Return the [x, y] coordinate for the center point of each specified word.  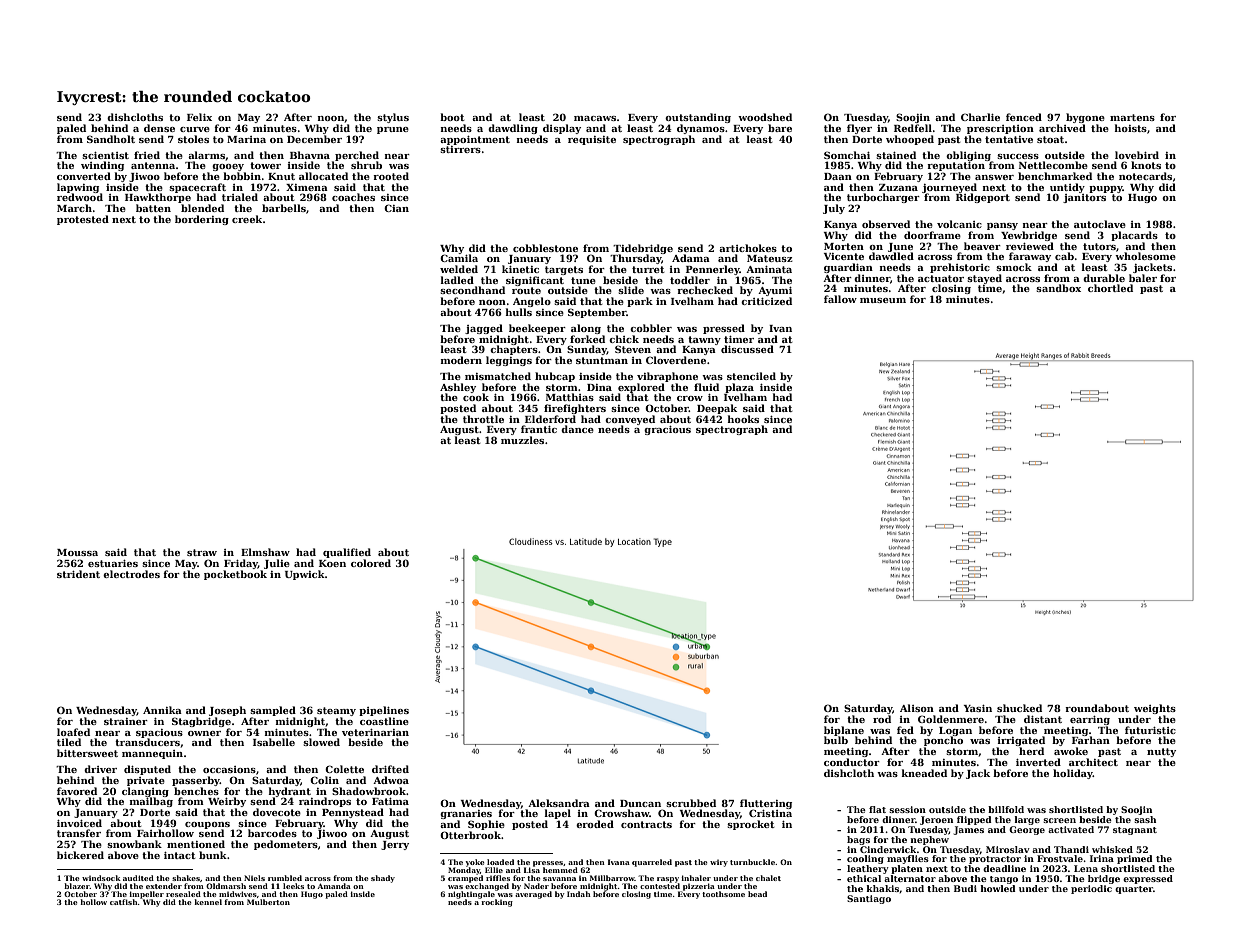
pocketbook [235, 575]
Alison [917, 708]
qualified [347, 553]
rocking [497, 903]
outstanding [698, 118]
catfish [124, 902]
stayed [984, 279]
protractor [995, 860]
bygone [1085, 118]
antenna [153, 165]
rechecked [705, 290]
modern [461, 360]
